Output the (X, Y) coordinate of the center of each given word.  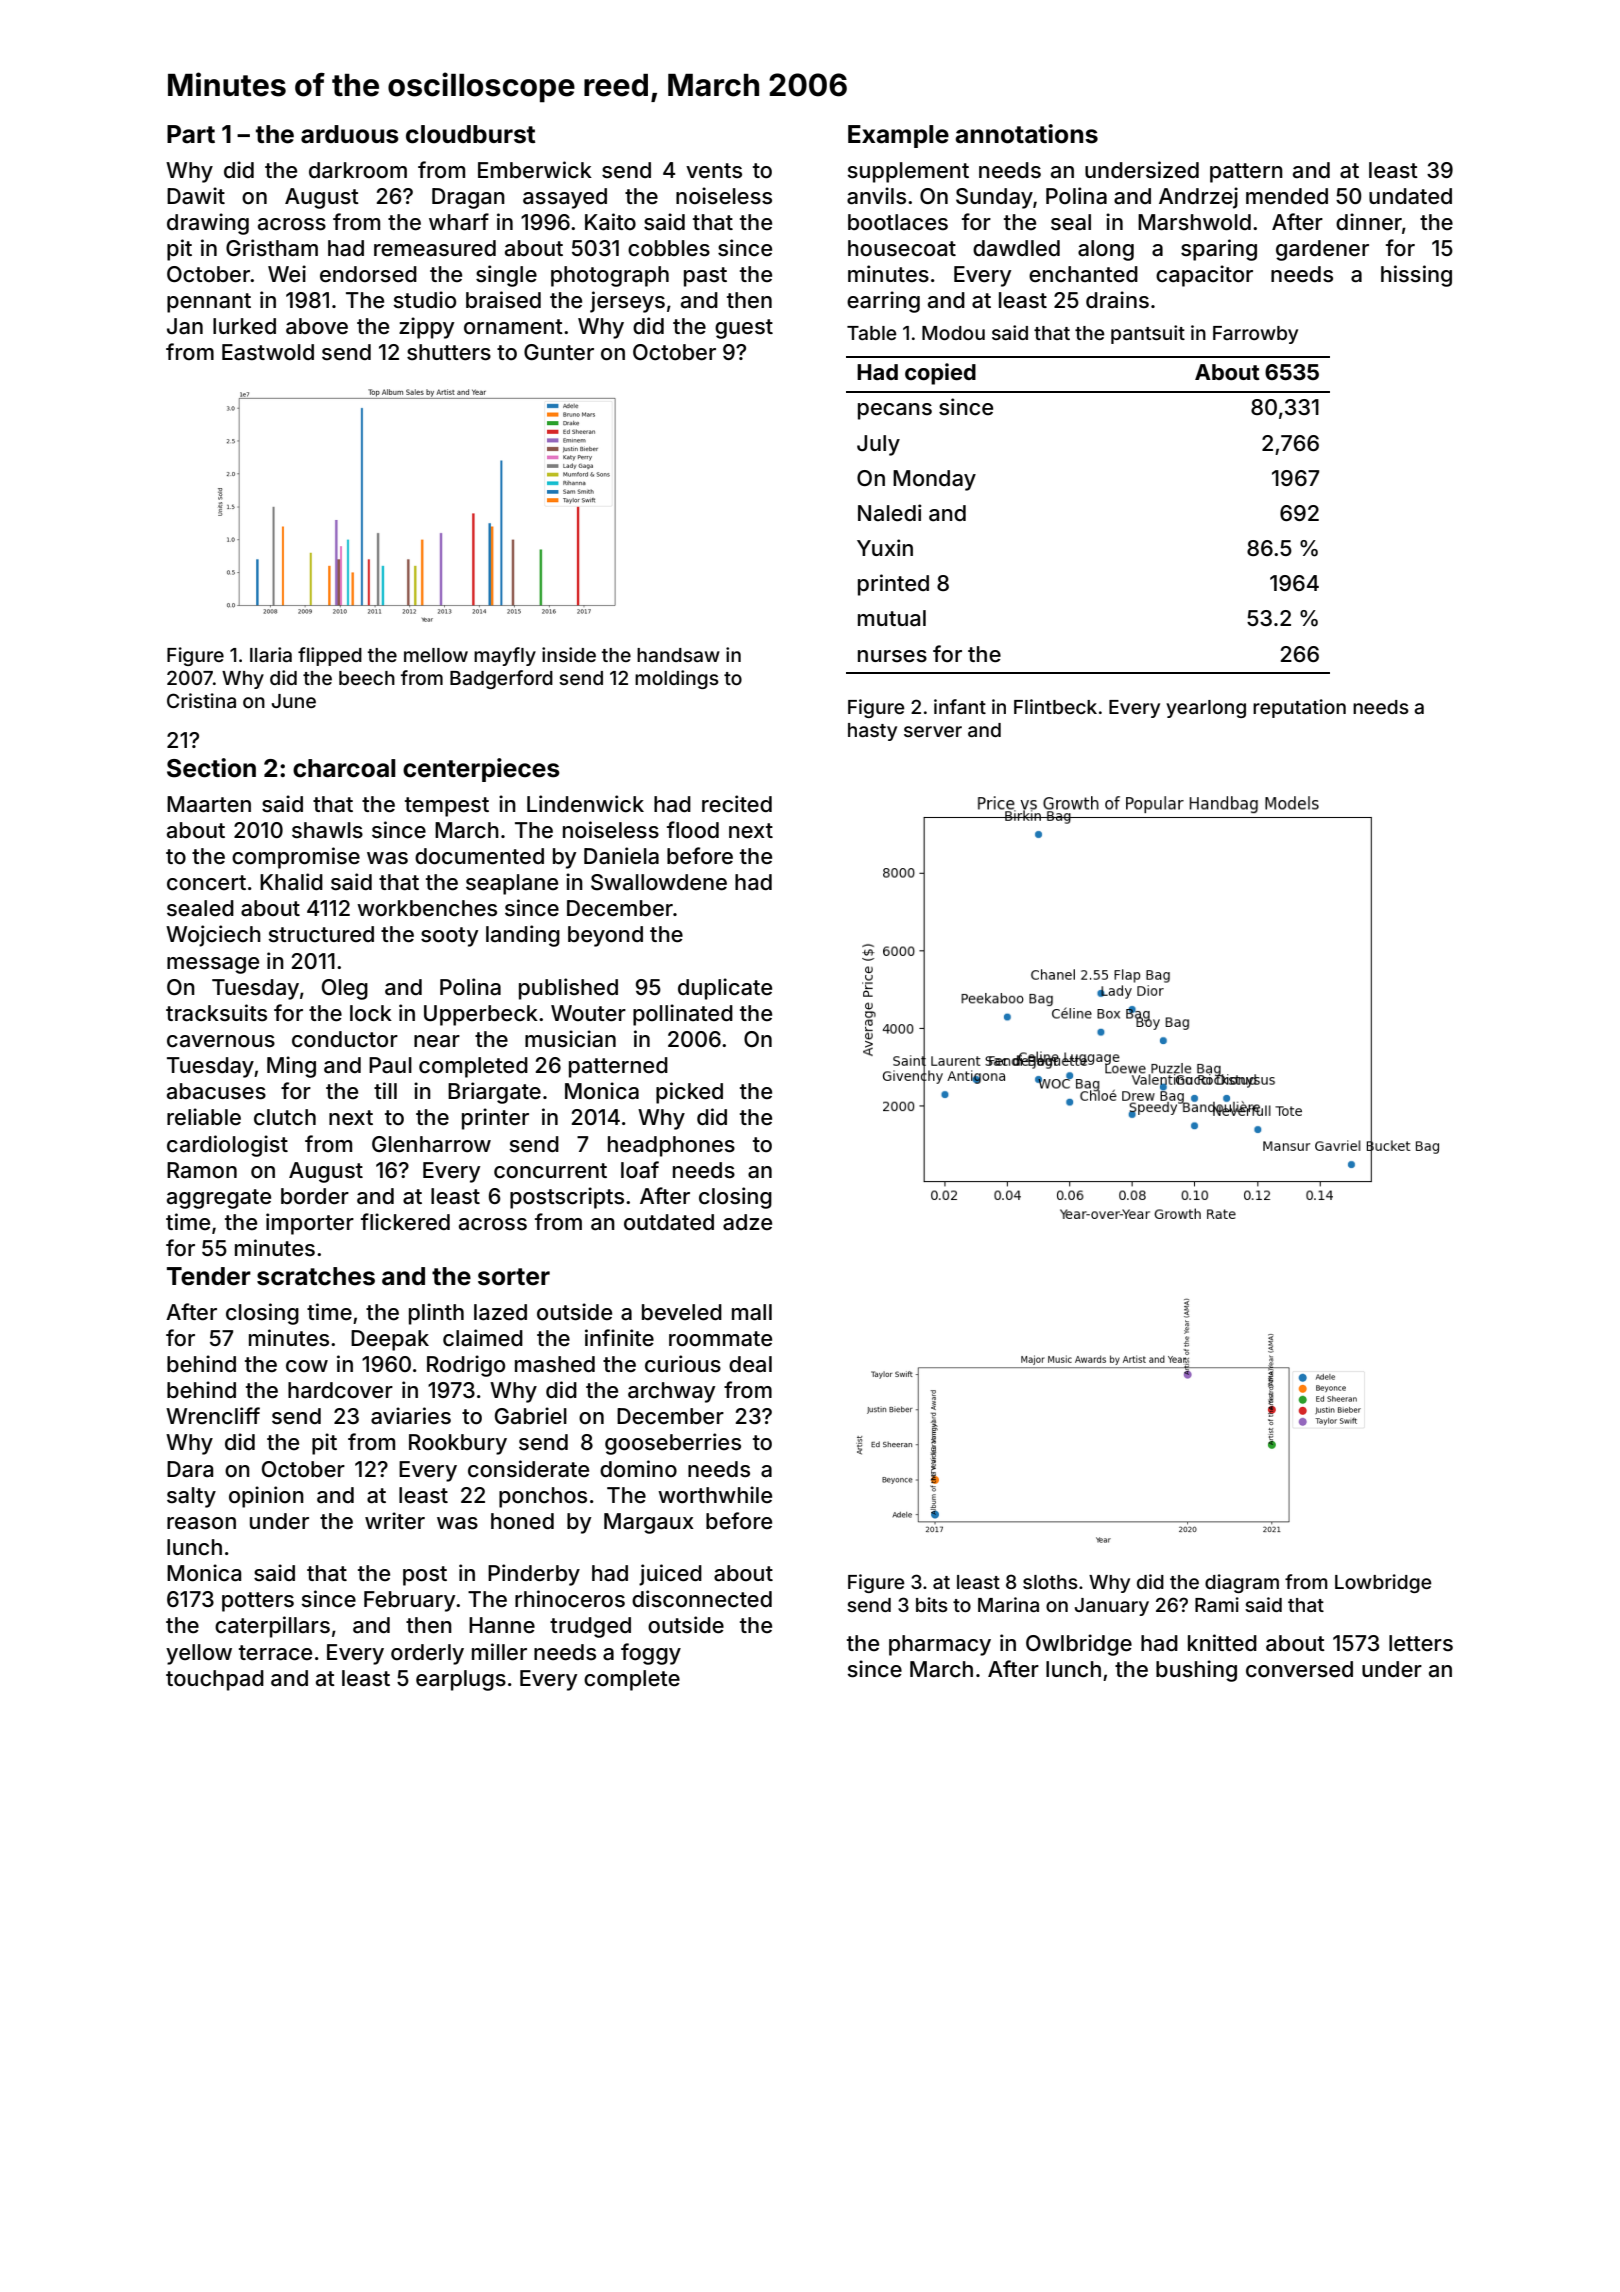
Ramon (202, 1170)
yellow (199, 1654)
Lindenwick (585, 804)
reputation (1299, 708)
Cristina (201, 700)
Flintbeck (1055, 706)
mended (1287, 196)
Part (191, 134)
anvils (876, 196)
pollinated (683, 1015)
